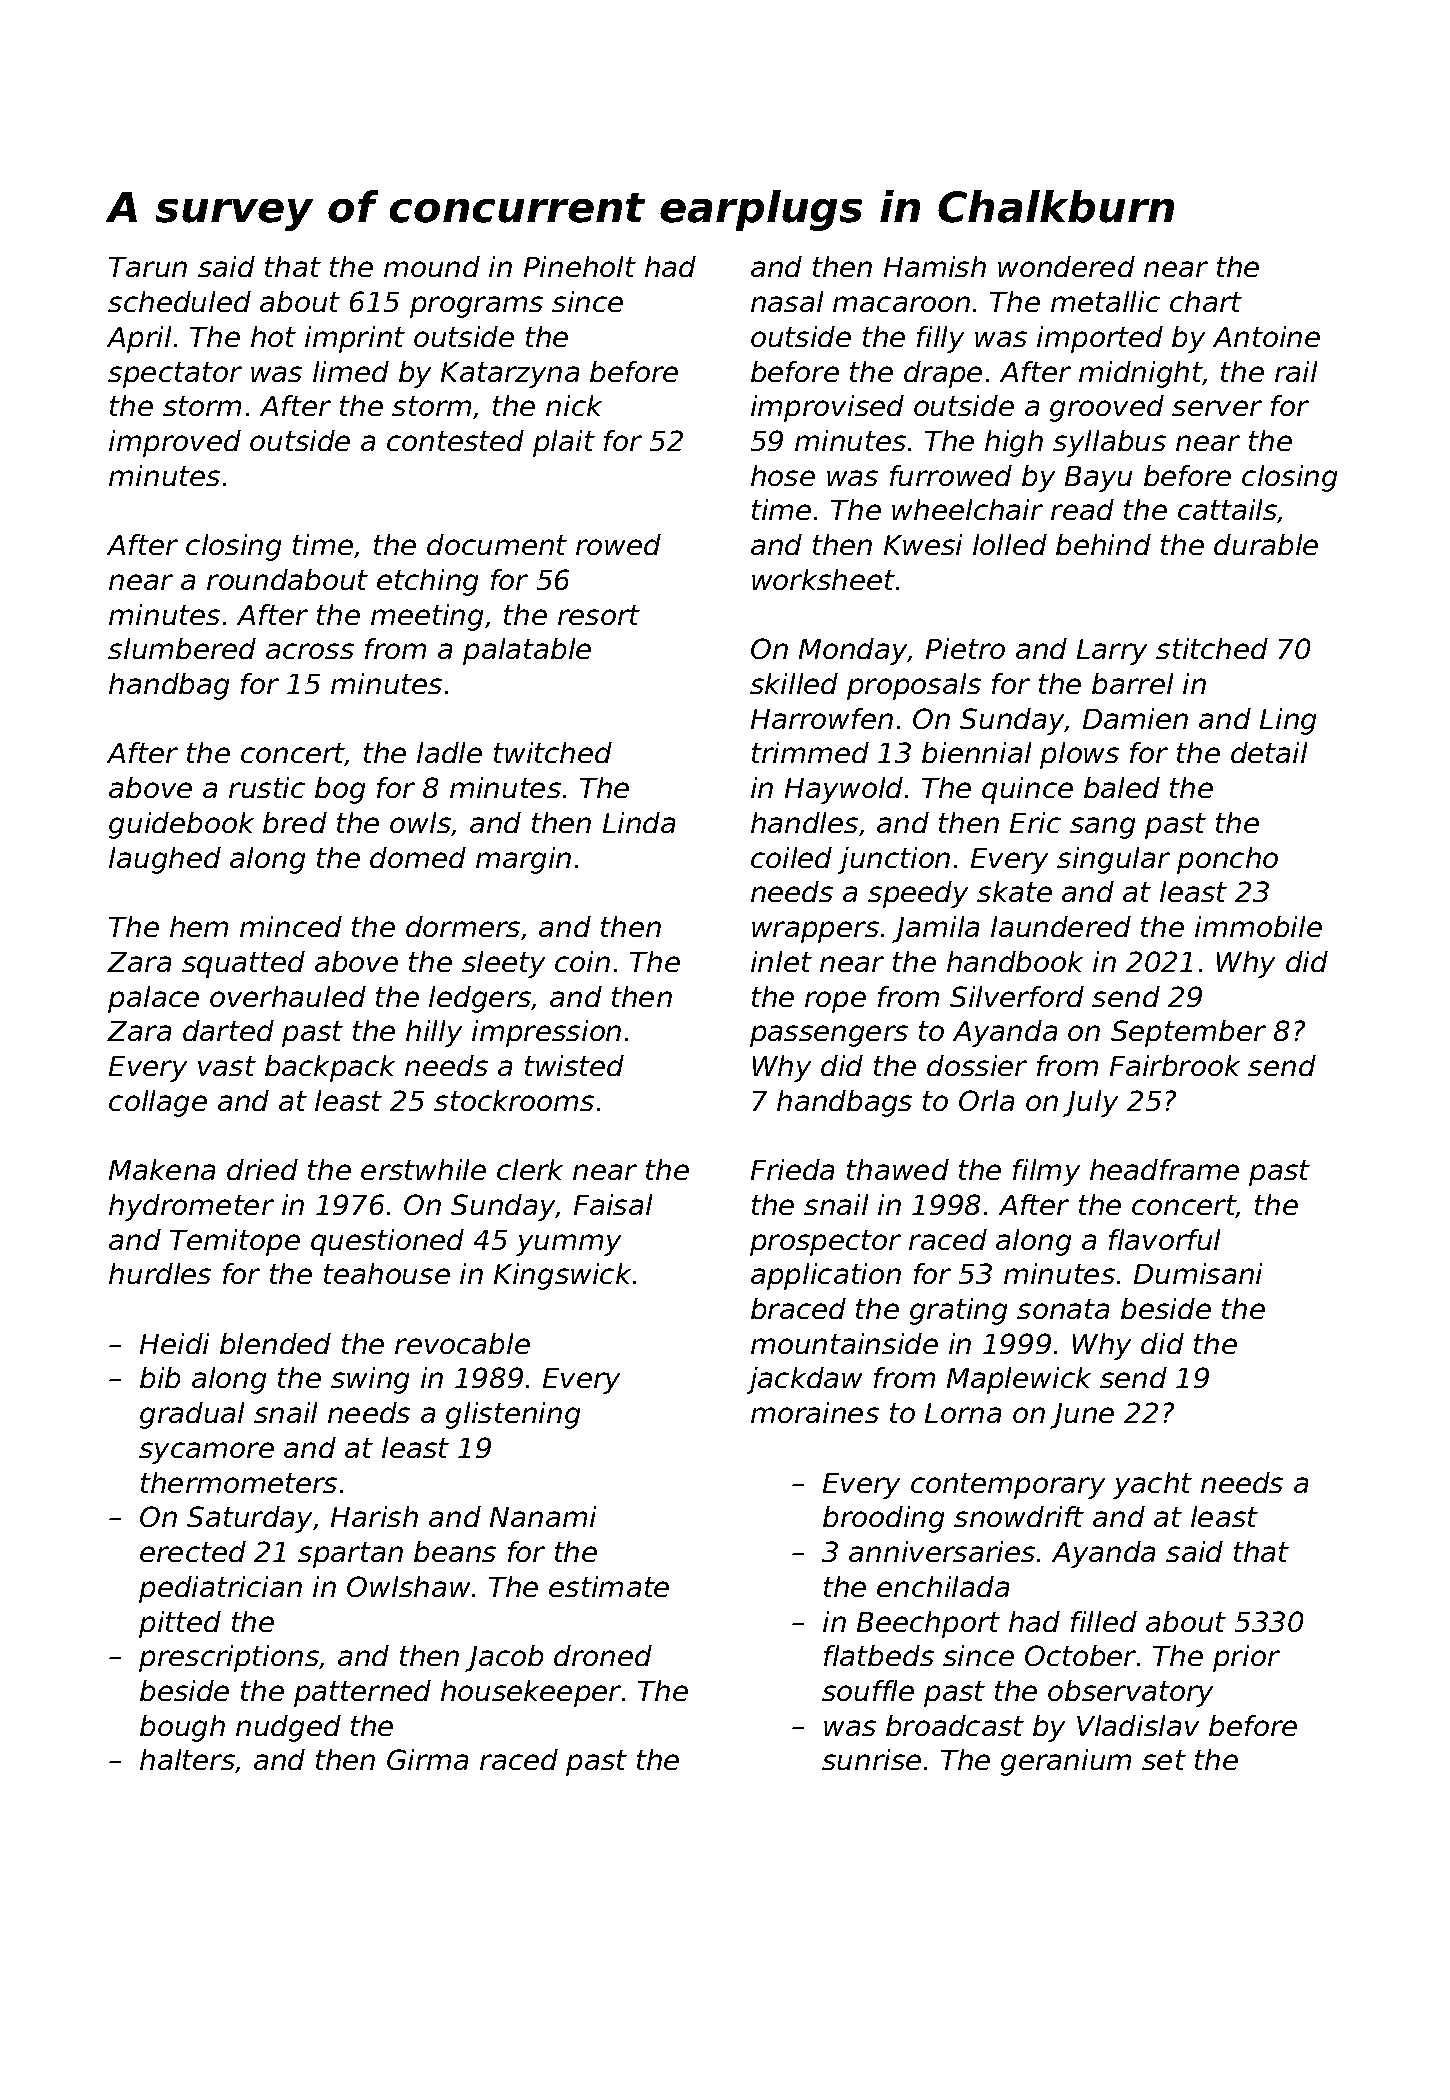 The image size is (1450, 2100). I want to click on vast, so click(227, 1066).
